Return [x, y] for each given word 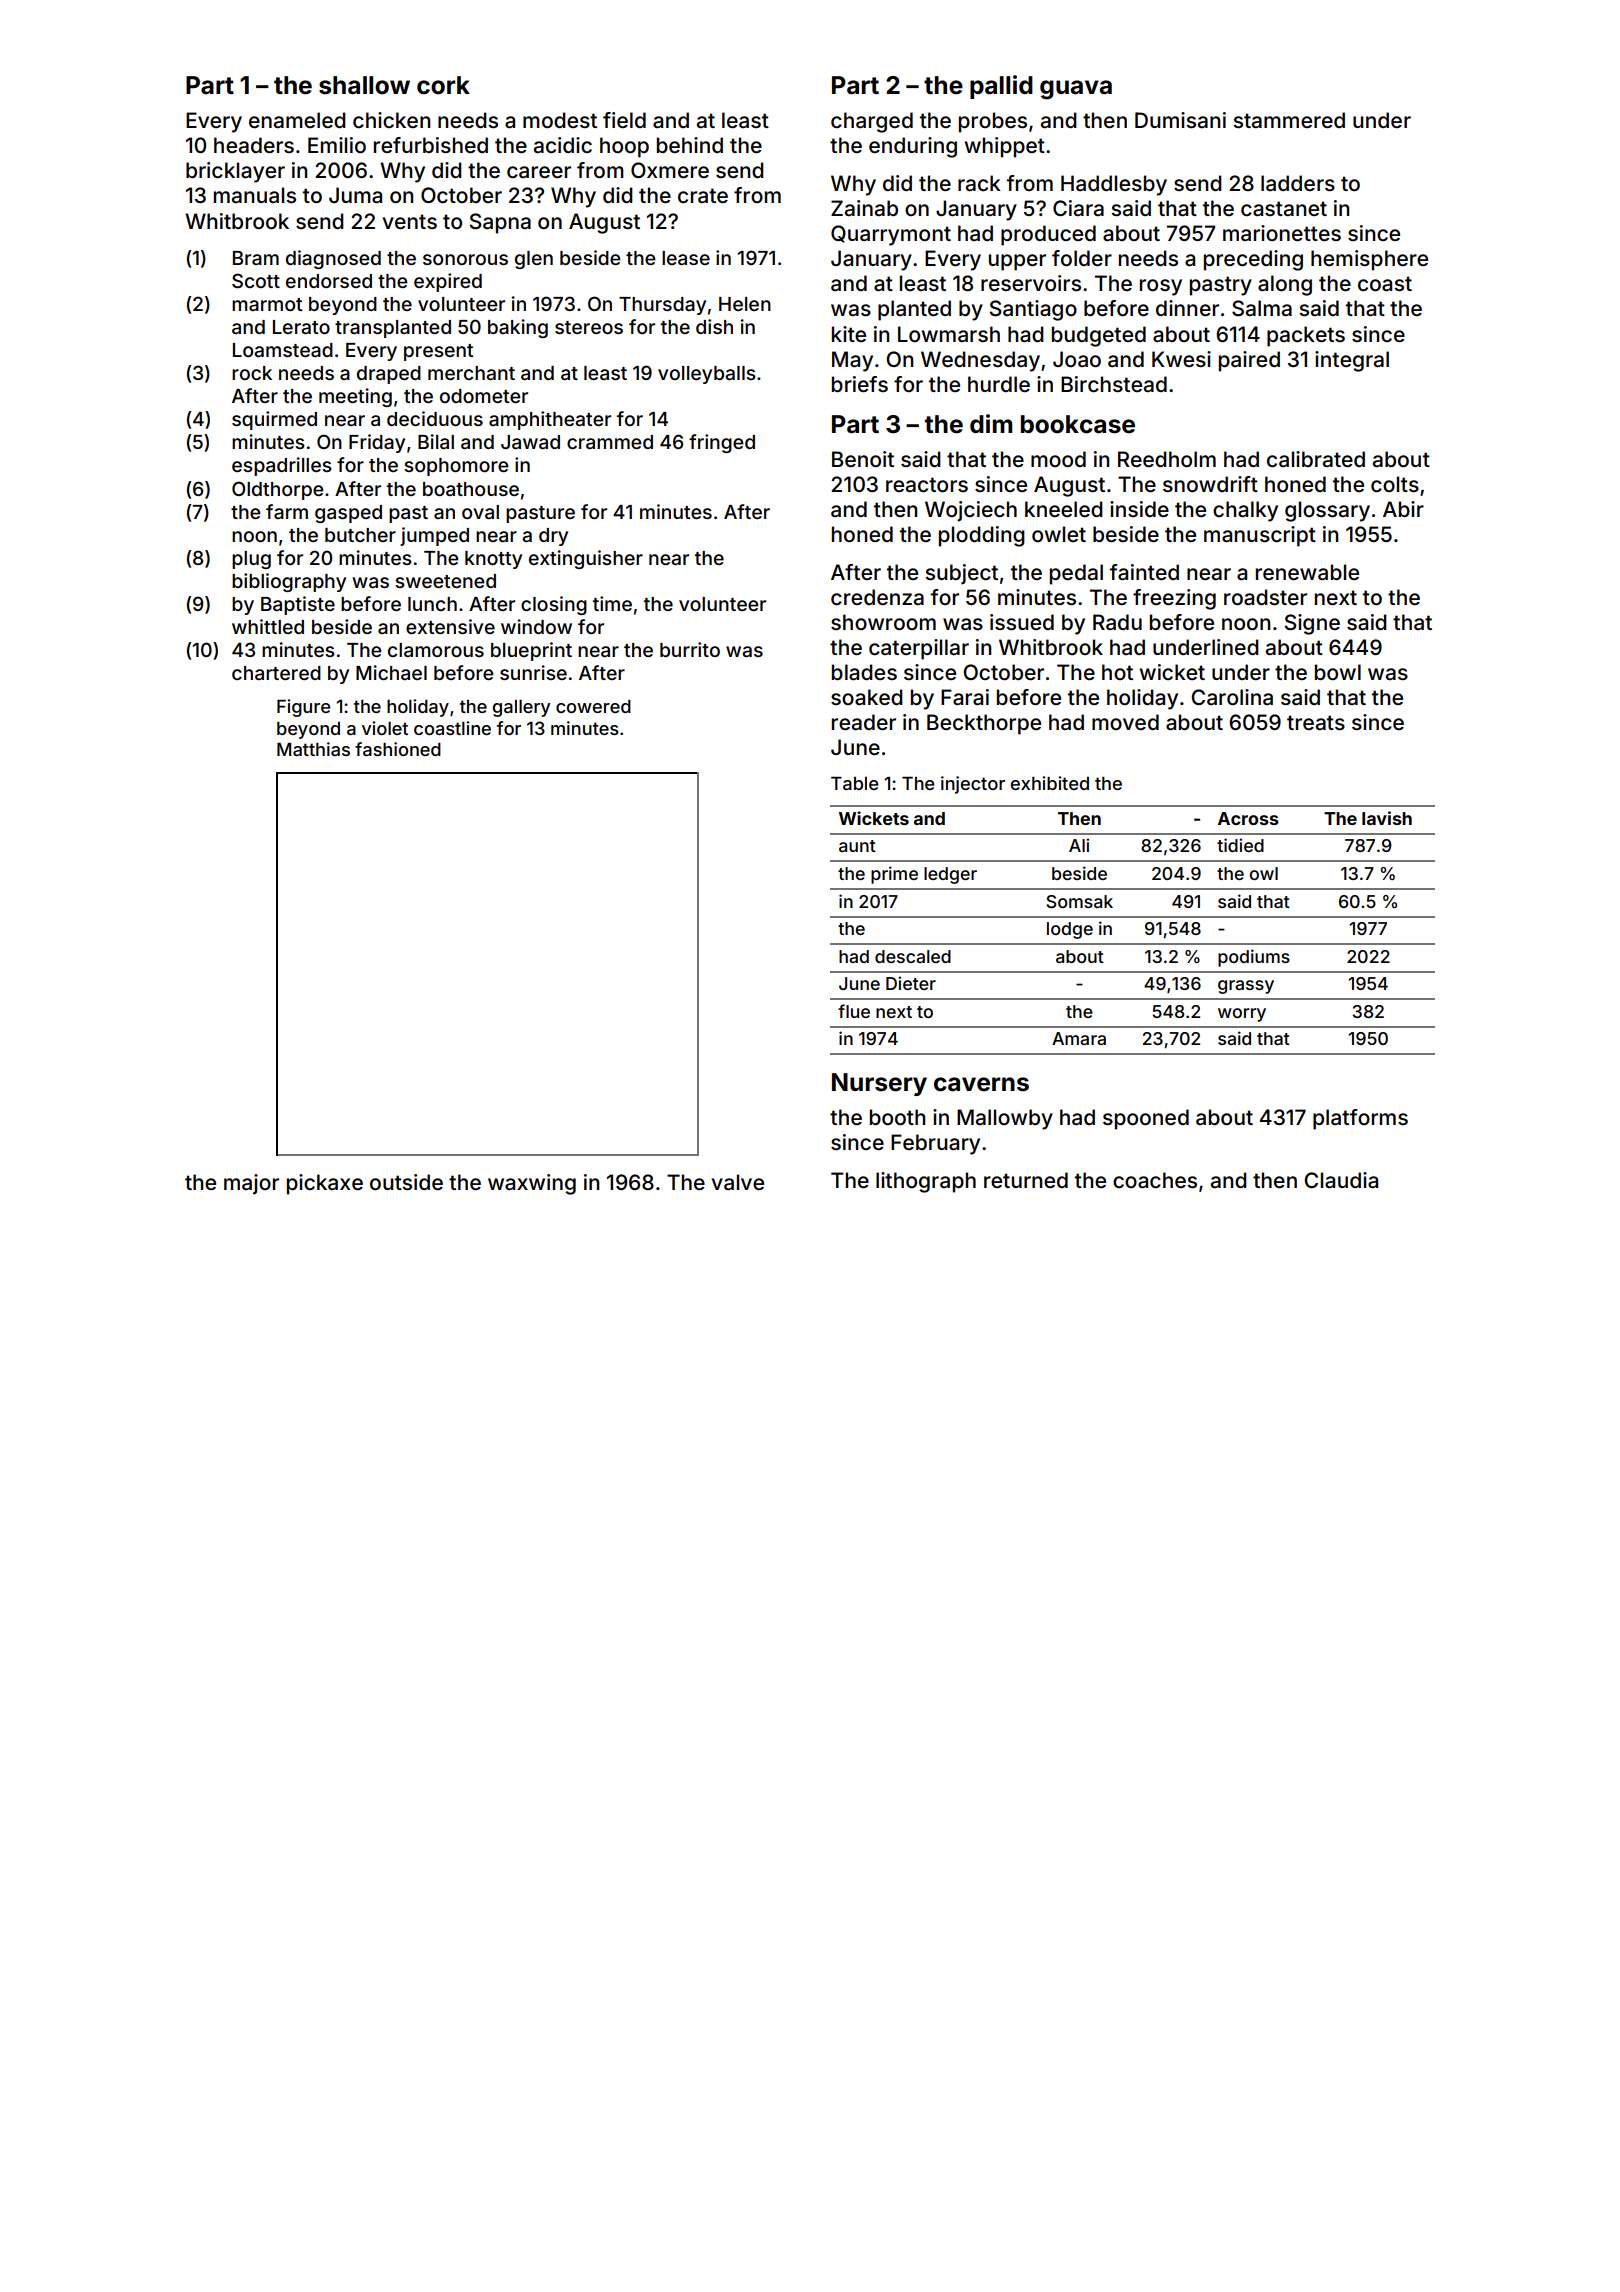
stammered [1289, 120]
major [251, 1184]
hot [1117, 672]
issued [1022, 622]
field [624, 120]
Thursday [662, 306]
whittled [268, 626]
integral [1352, 361]
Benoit [863, 459]
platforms [1360, 1119]
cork [443, 85]
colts [1395, 484]
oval [480, 512]
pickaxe [325, 1184]
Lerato [301, 327]
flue [854, 1011]
